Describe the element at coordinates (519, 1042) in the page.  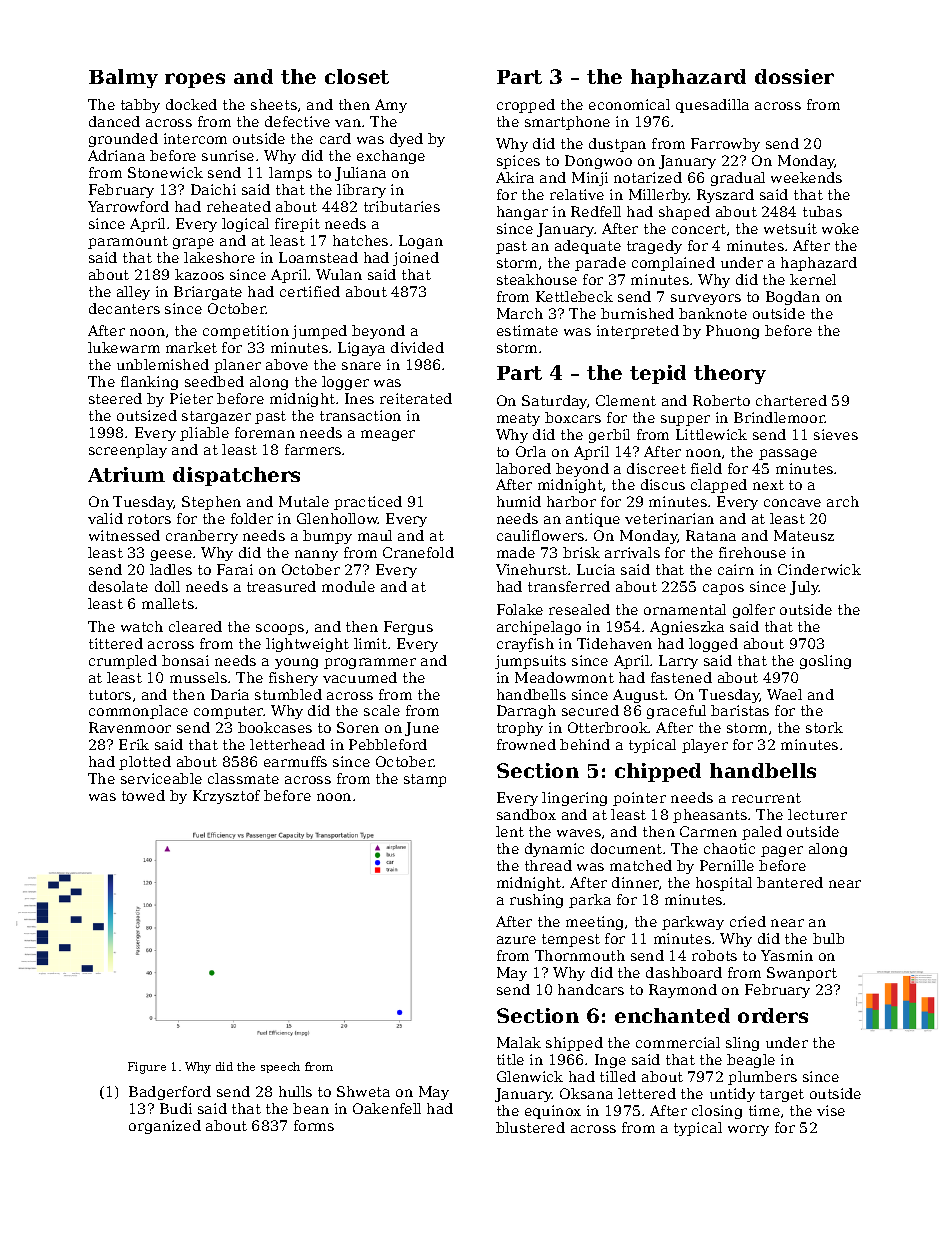
I see `Malak` at that location.
